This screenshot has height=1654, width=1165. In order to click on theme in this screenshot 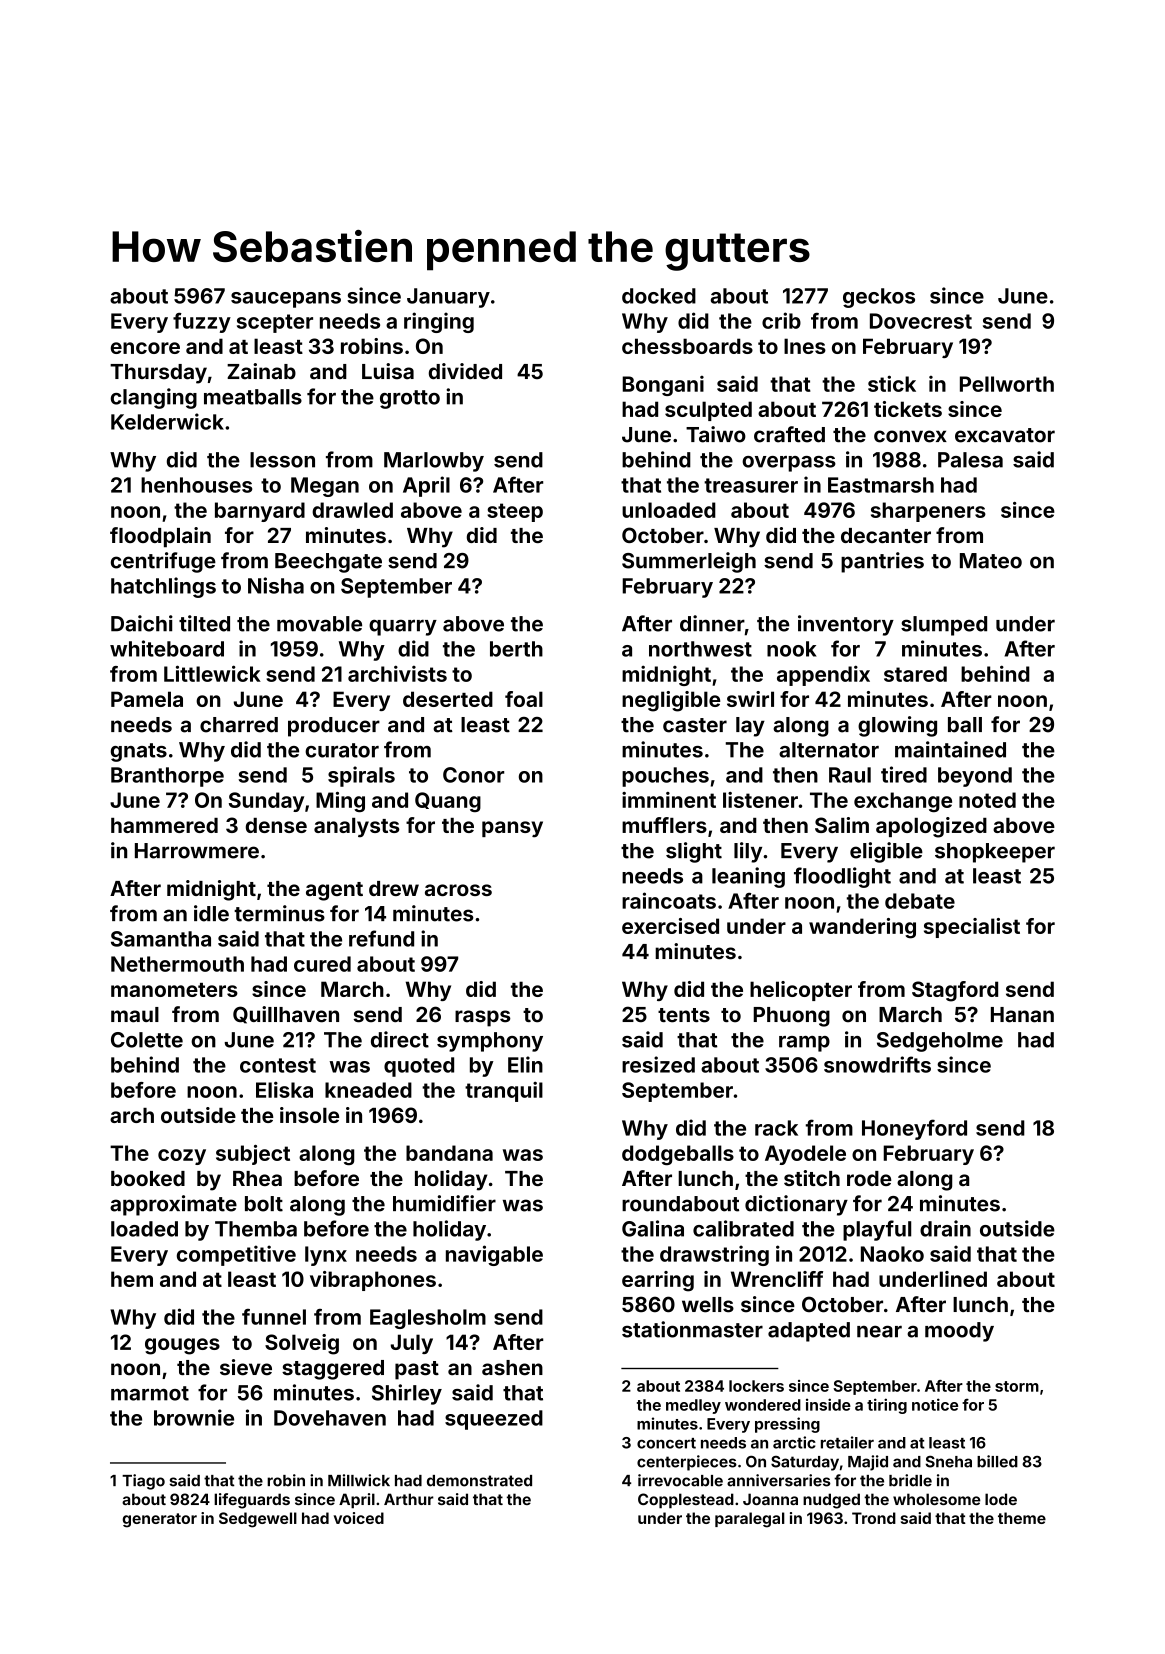, I will do `click(1022, 1518)`.
